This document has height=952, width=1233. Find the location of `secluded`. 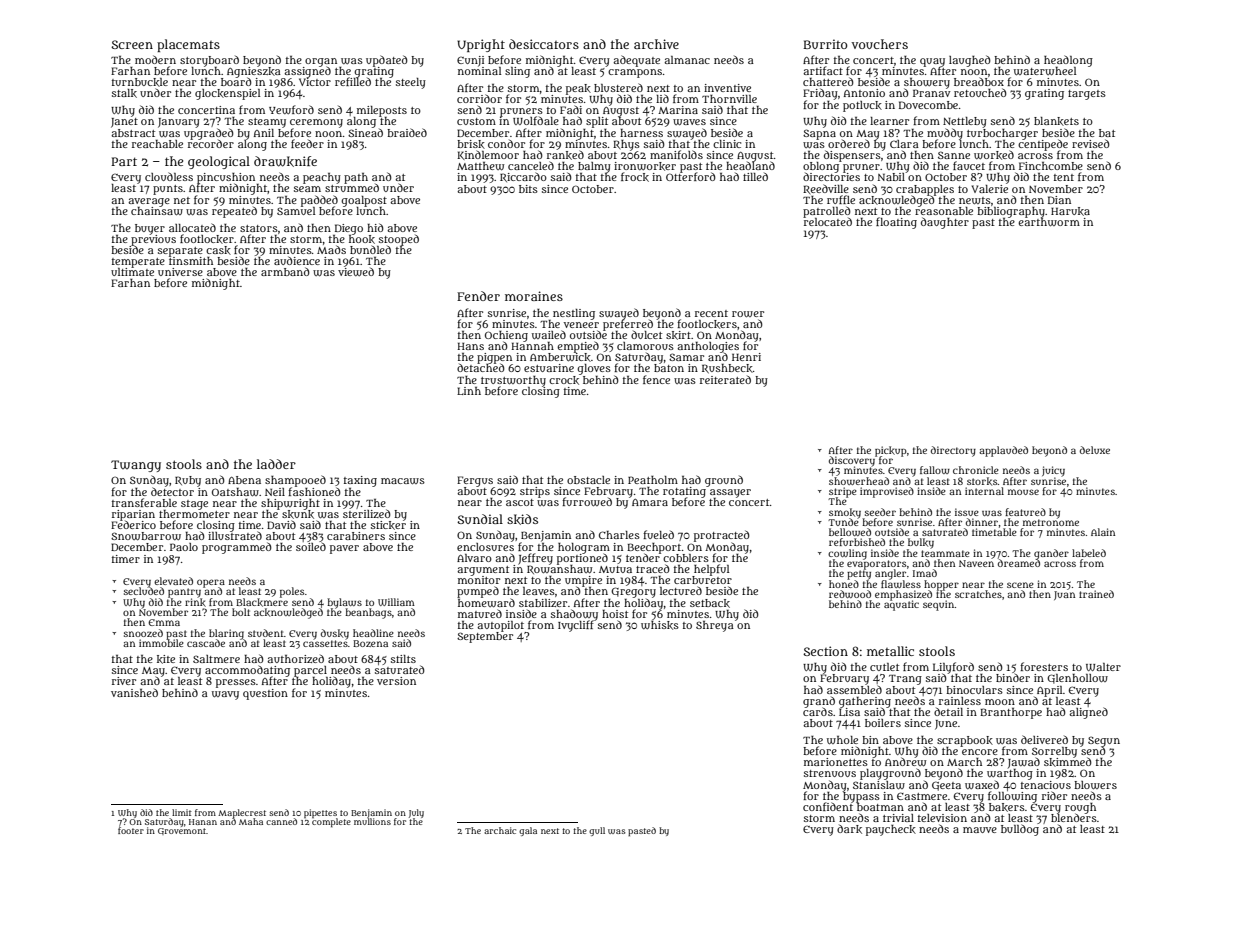

secluded is located at coordinates (144, 591).
